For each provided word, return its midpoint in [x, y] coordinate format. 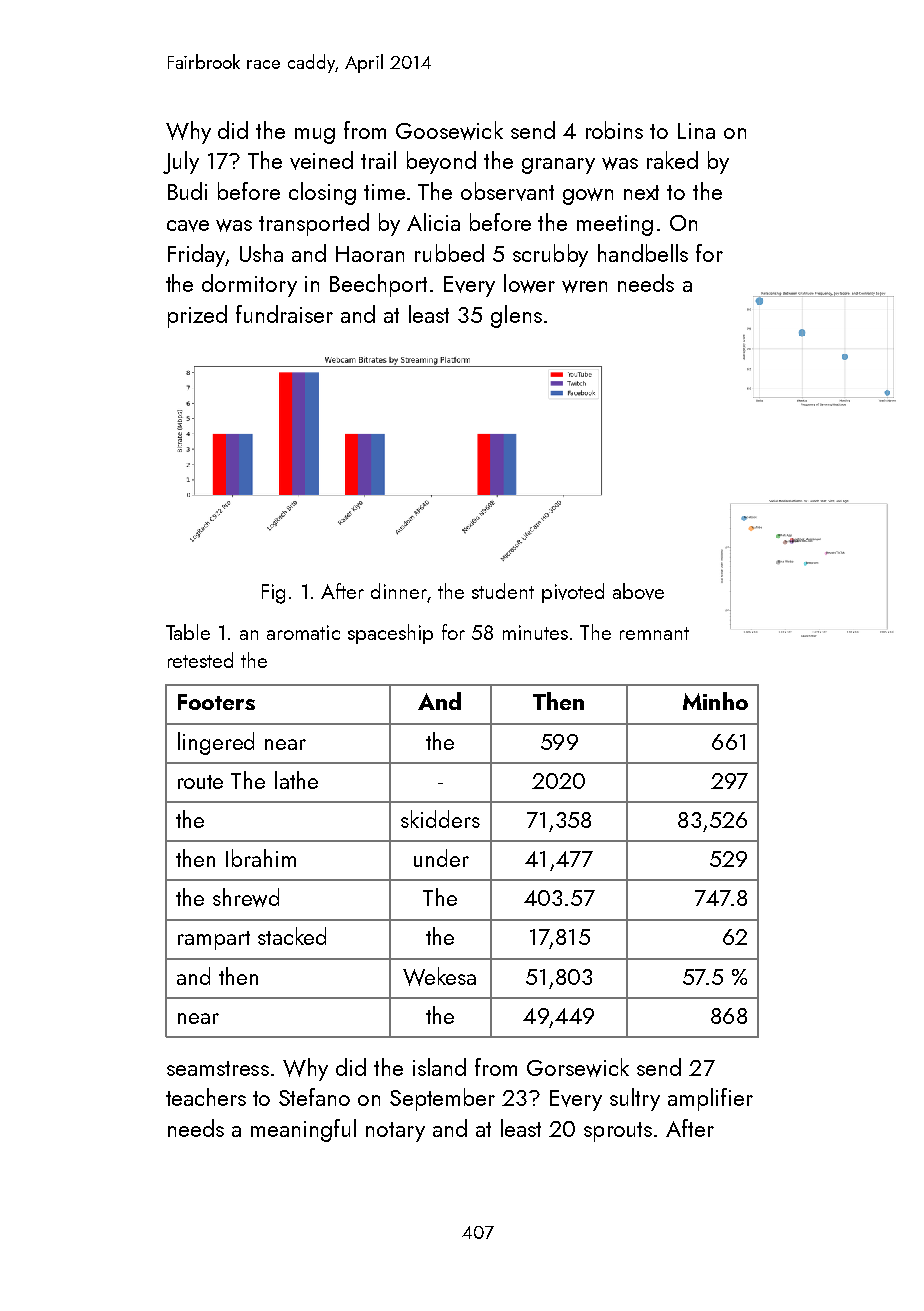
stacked [292, 936]
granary [558, 166]
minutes [535, 632]
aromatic [303, 632]
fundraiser [284, 314]
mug [315, 136]
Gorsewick [578, 1067]
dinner [399, 591]
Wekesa [439, 976]
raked [672, 160]
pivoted [573, 593]
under [441, 858]
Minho [715, 701]
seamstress [218, 1068]
